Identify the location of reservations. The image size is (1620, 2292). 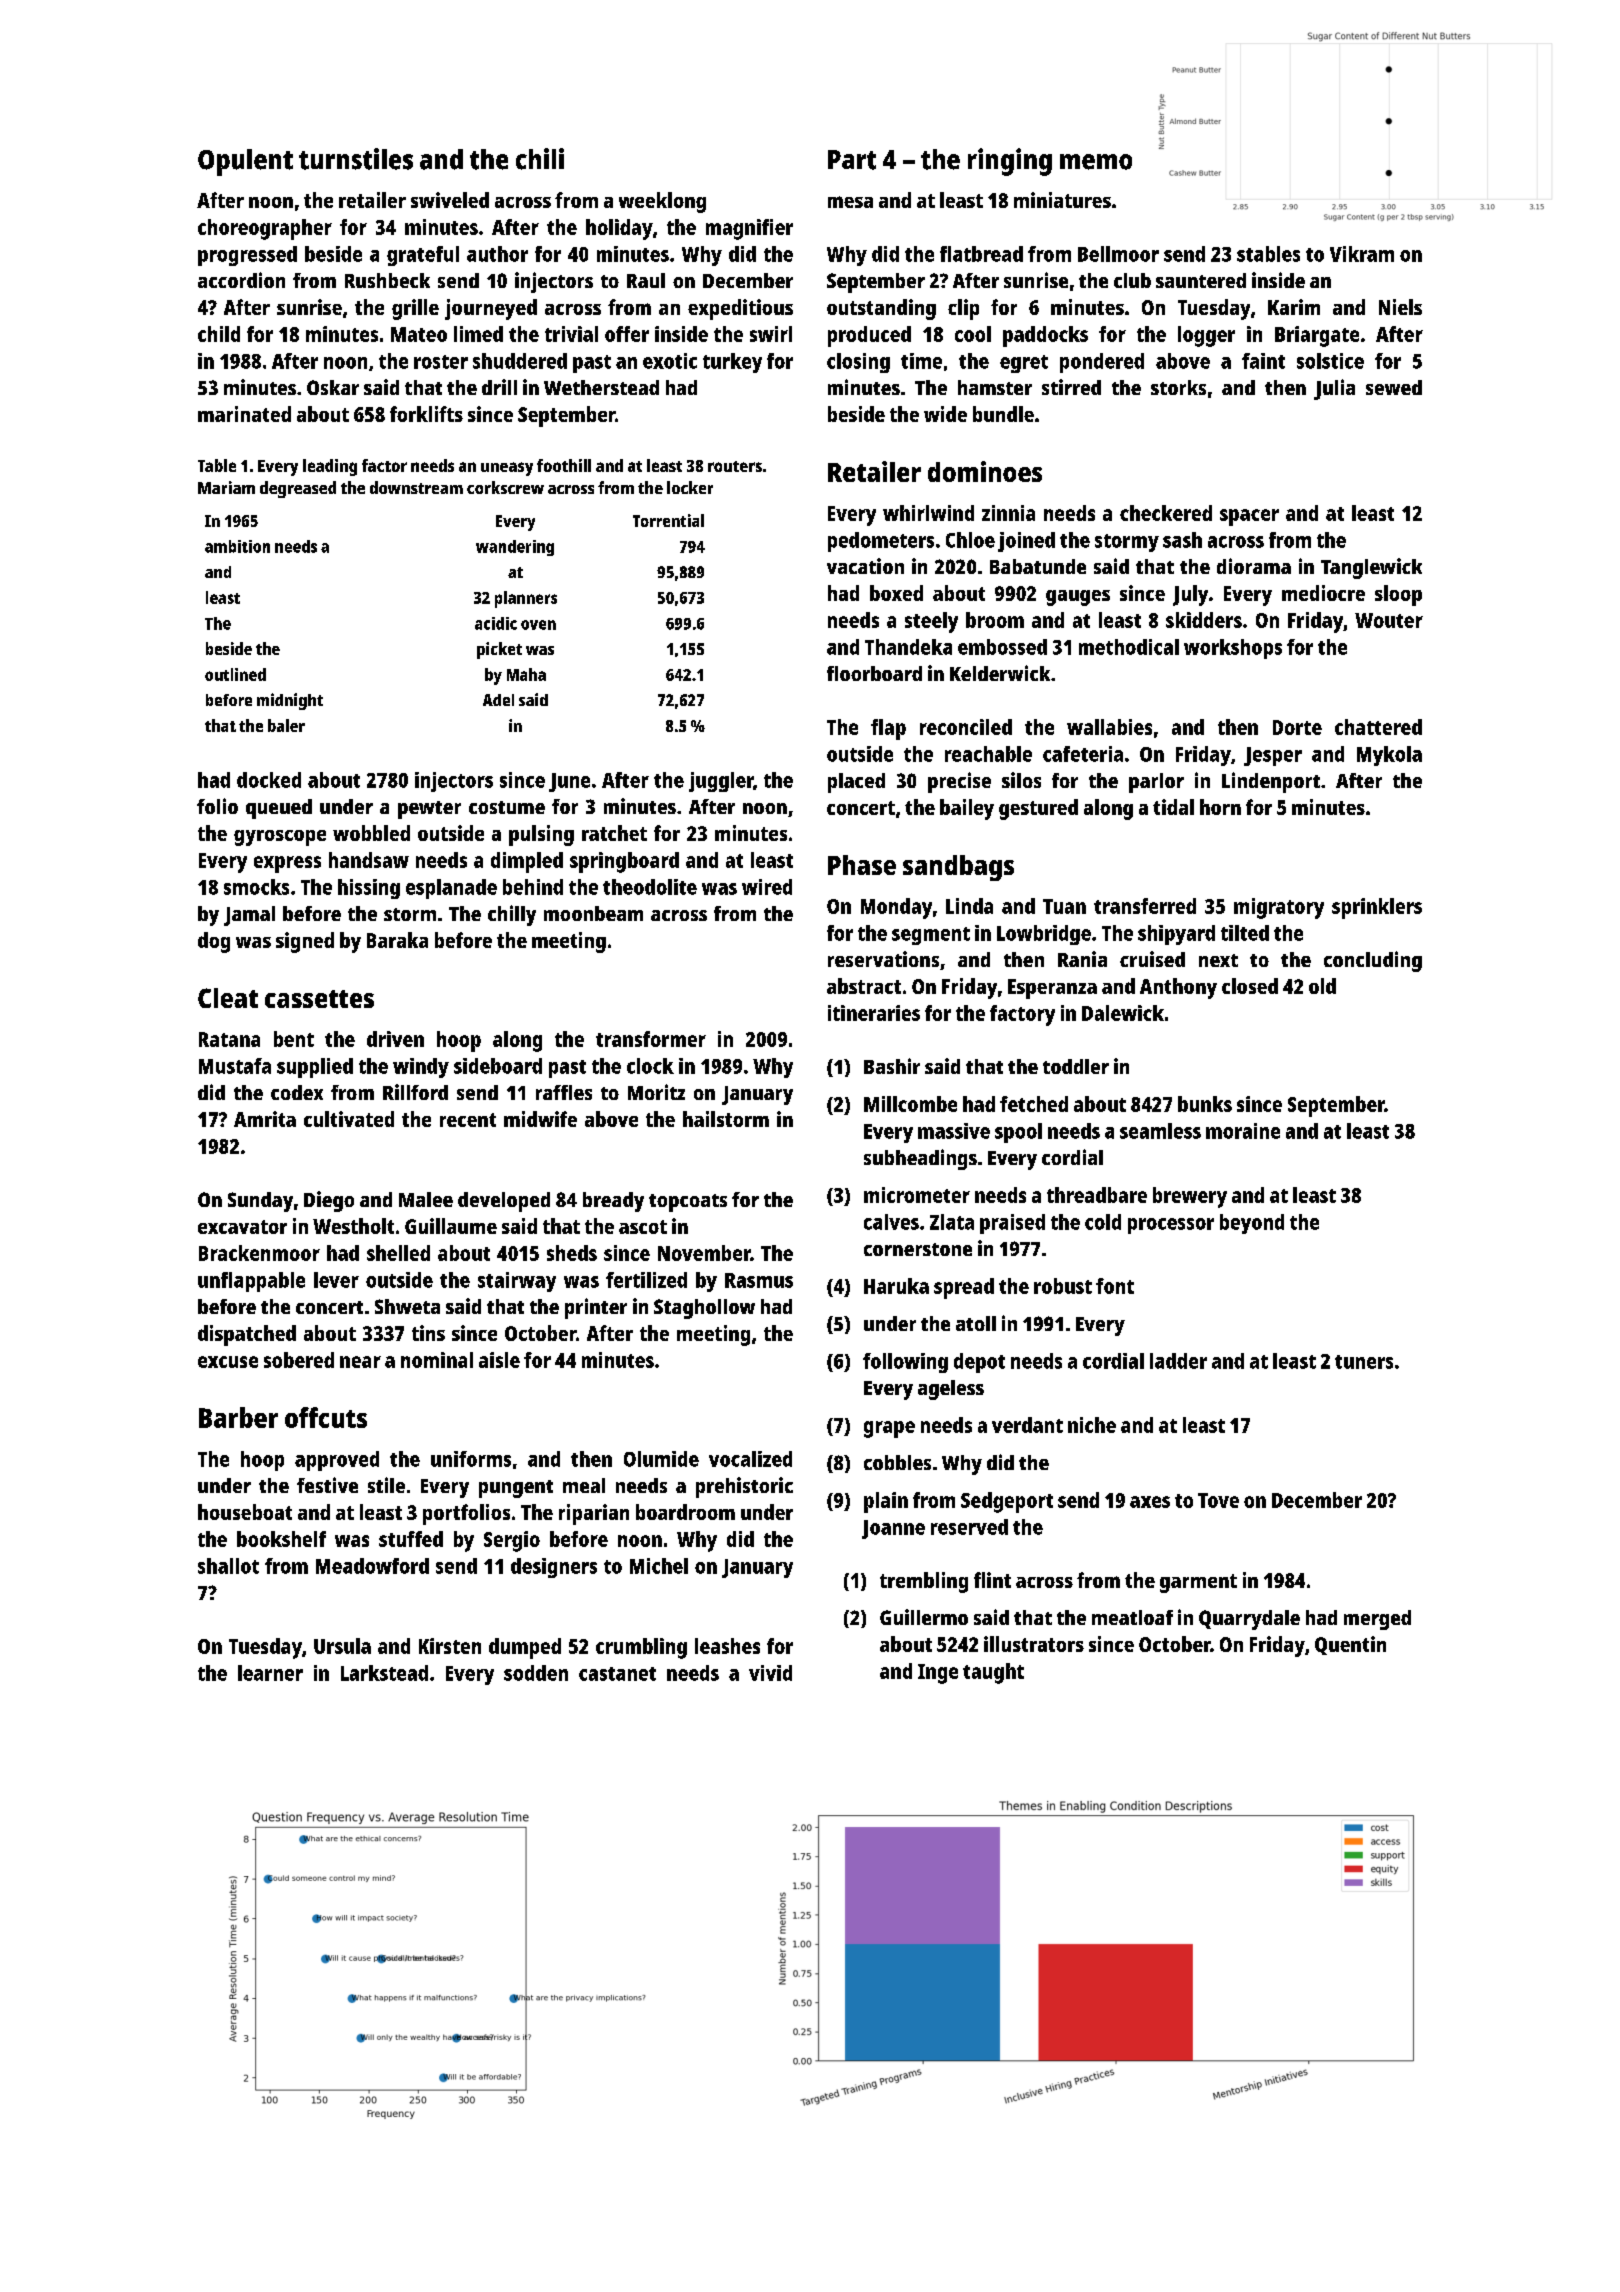
(883, 959).
